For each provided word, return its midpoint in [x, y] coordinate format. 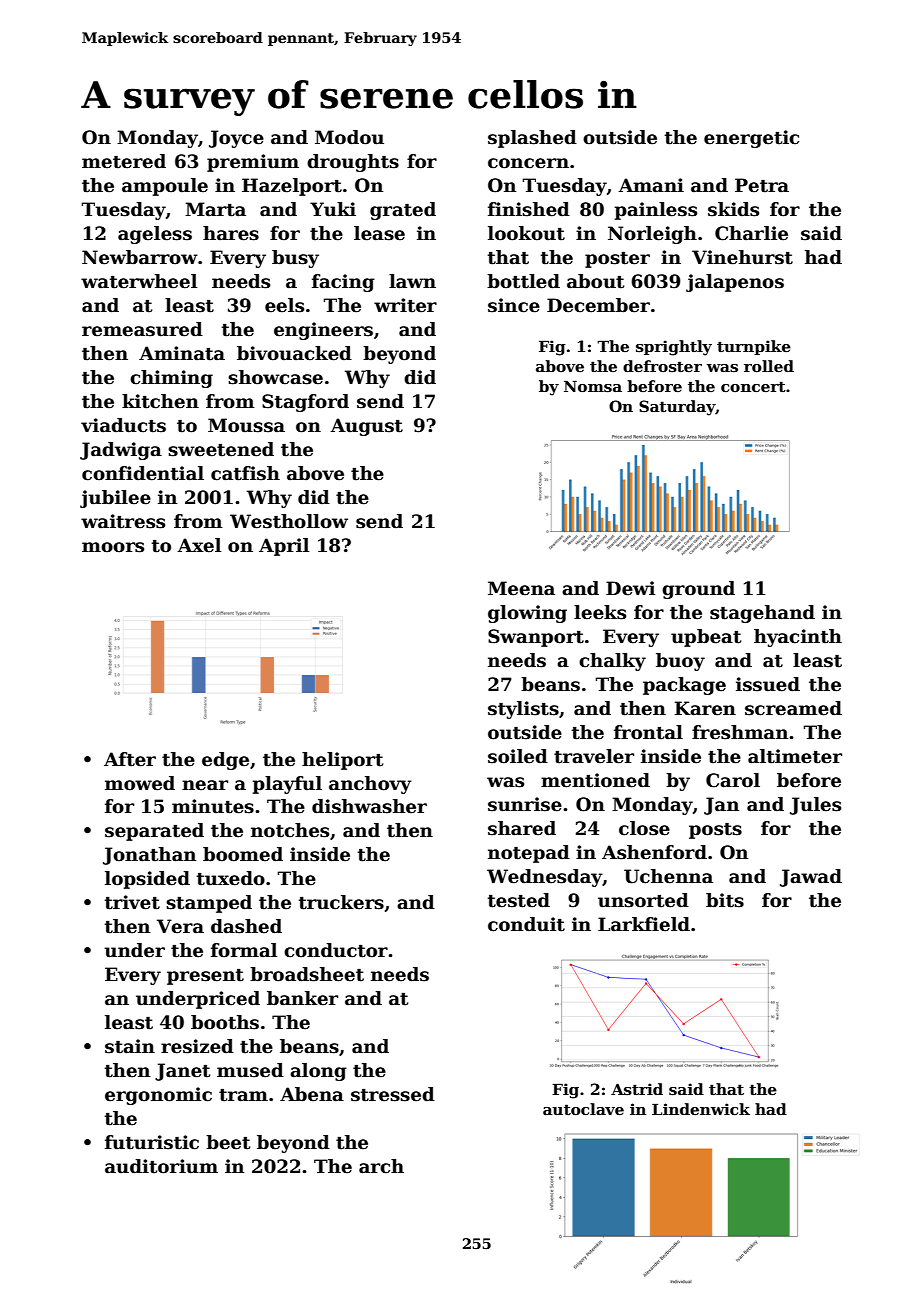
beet [228, 1142]
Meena [521, 588]
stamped [209, 904]
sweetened [221, 449]
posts [715, 831]
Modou [349, 137]
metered [124, 161]
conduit [526, 924]
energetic [751, 139]
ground [698, 590]
